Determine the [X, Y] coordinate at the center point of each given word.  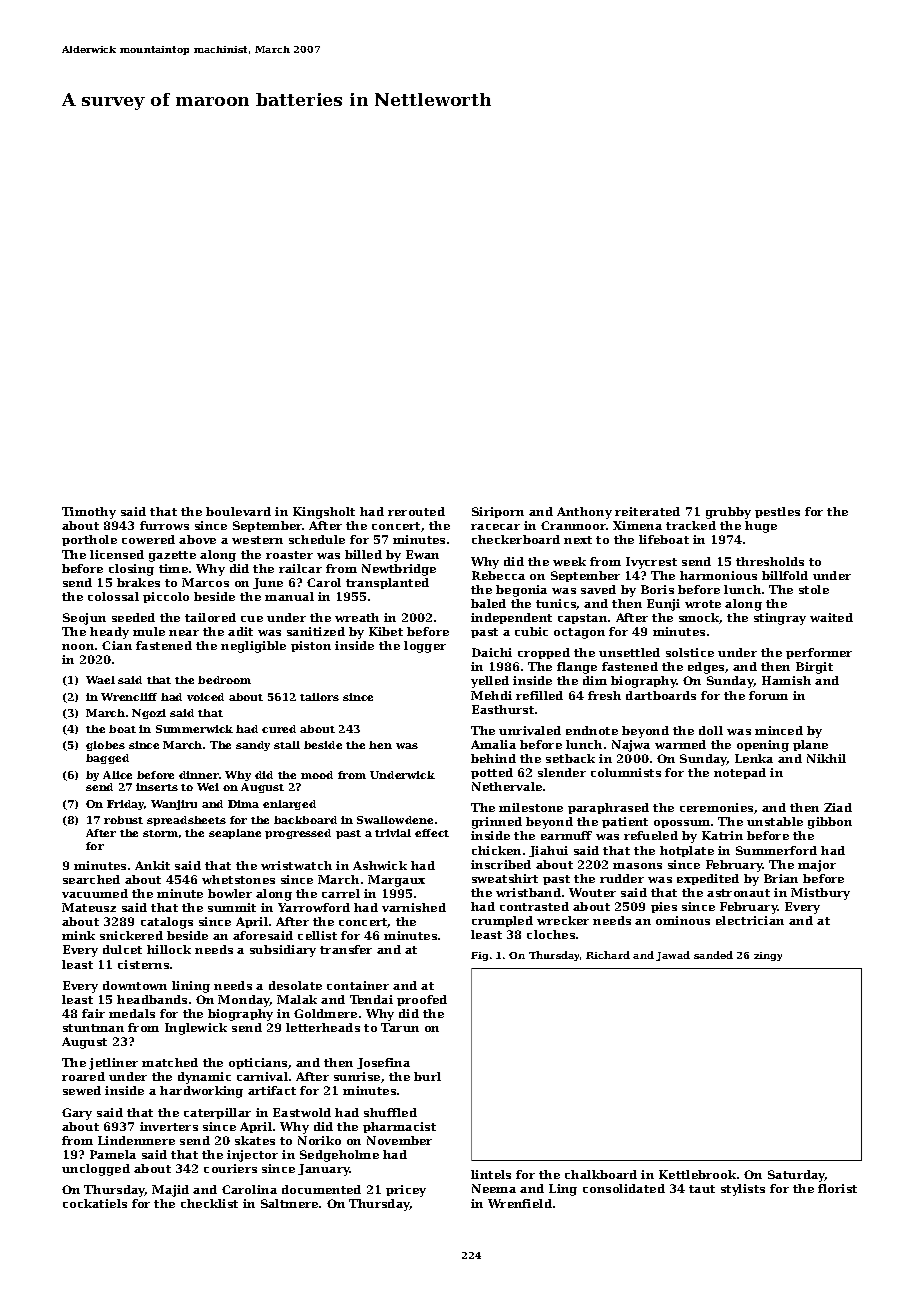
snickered [131, 935]
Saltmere [289, 1203]
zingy [768, 956]
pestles [777, 512]
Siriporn [498, 512]
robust [123, 820]
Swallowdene [395, 820]
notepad [740, 773]
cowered [148, 539]
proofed [422, 1000]
